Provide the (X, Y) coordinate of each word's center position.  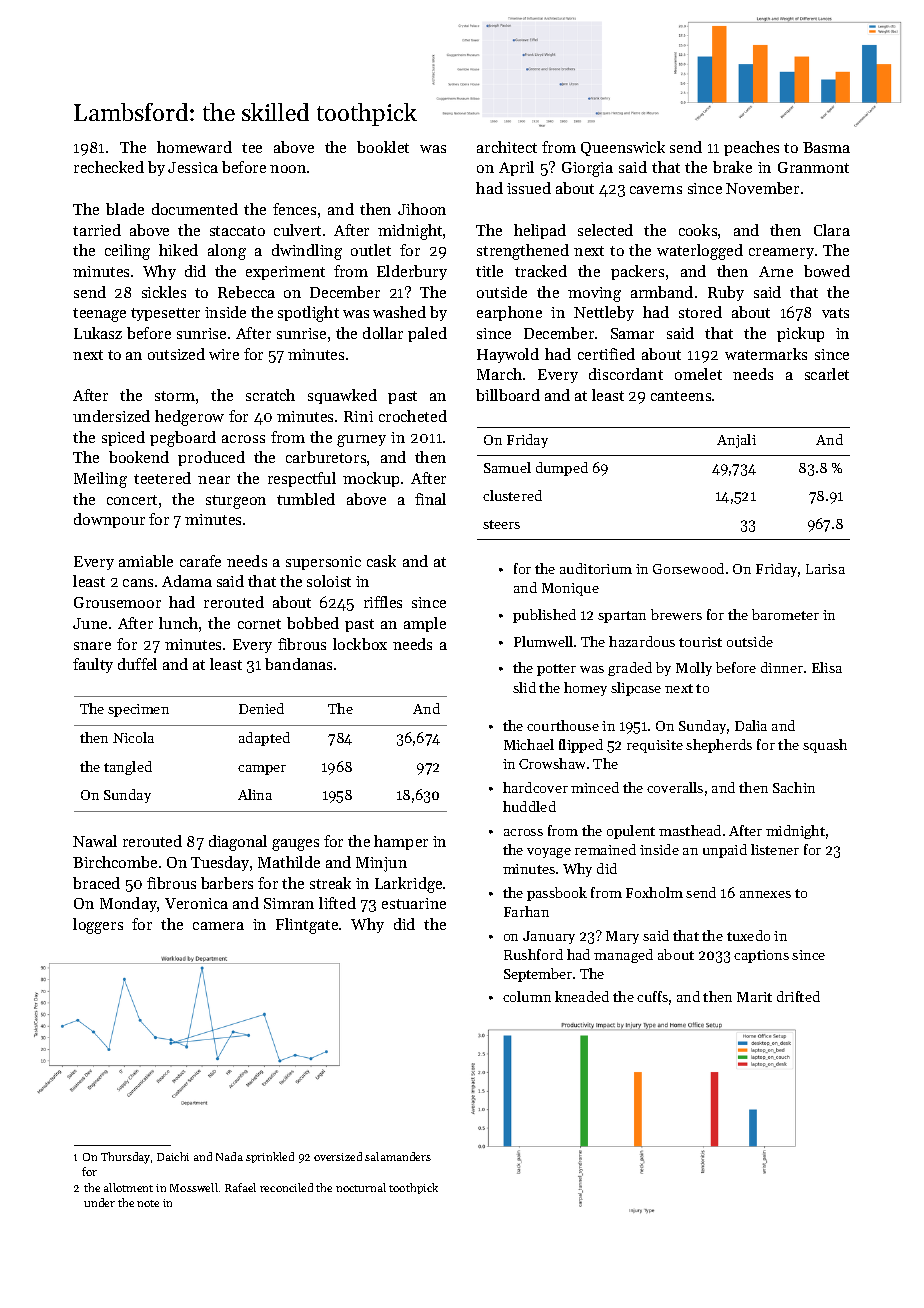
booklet (383, 147)
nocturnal (361, 1187)
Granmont (813, 167)
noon (288, 169)
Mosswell (194, 1187)
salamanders (398, 1156)
